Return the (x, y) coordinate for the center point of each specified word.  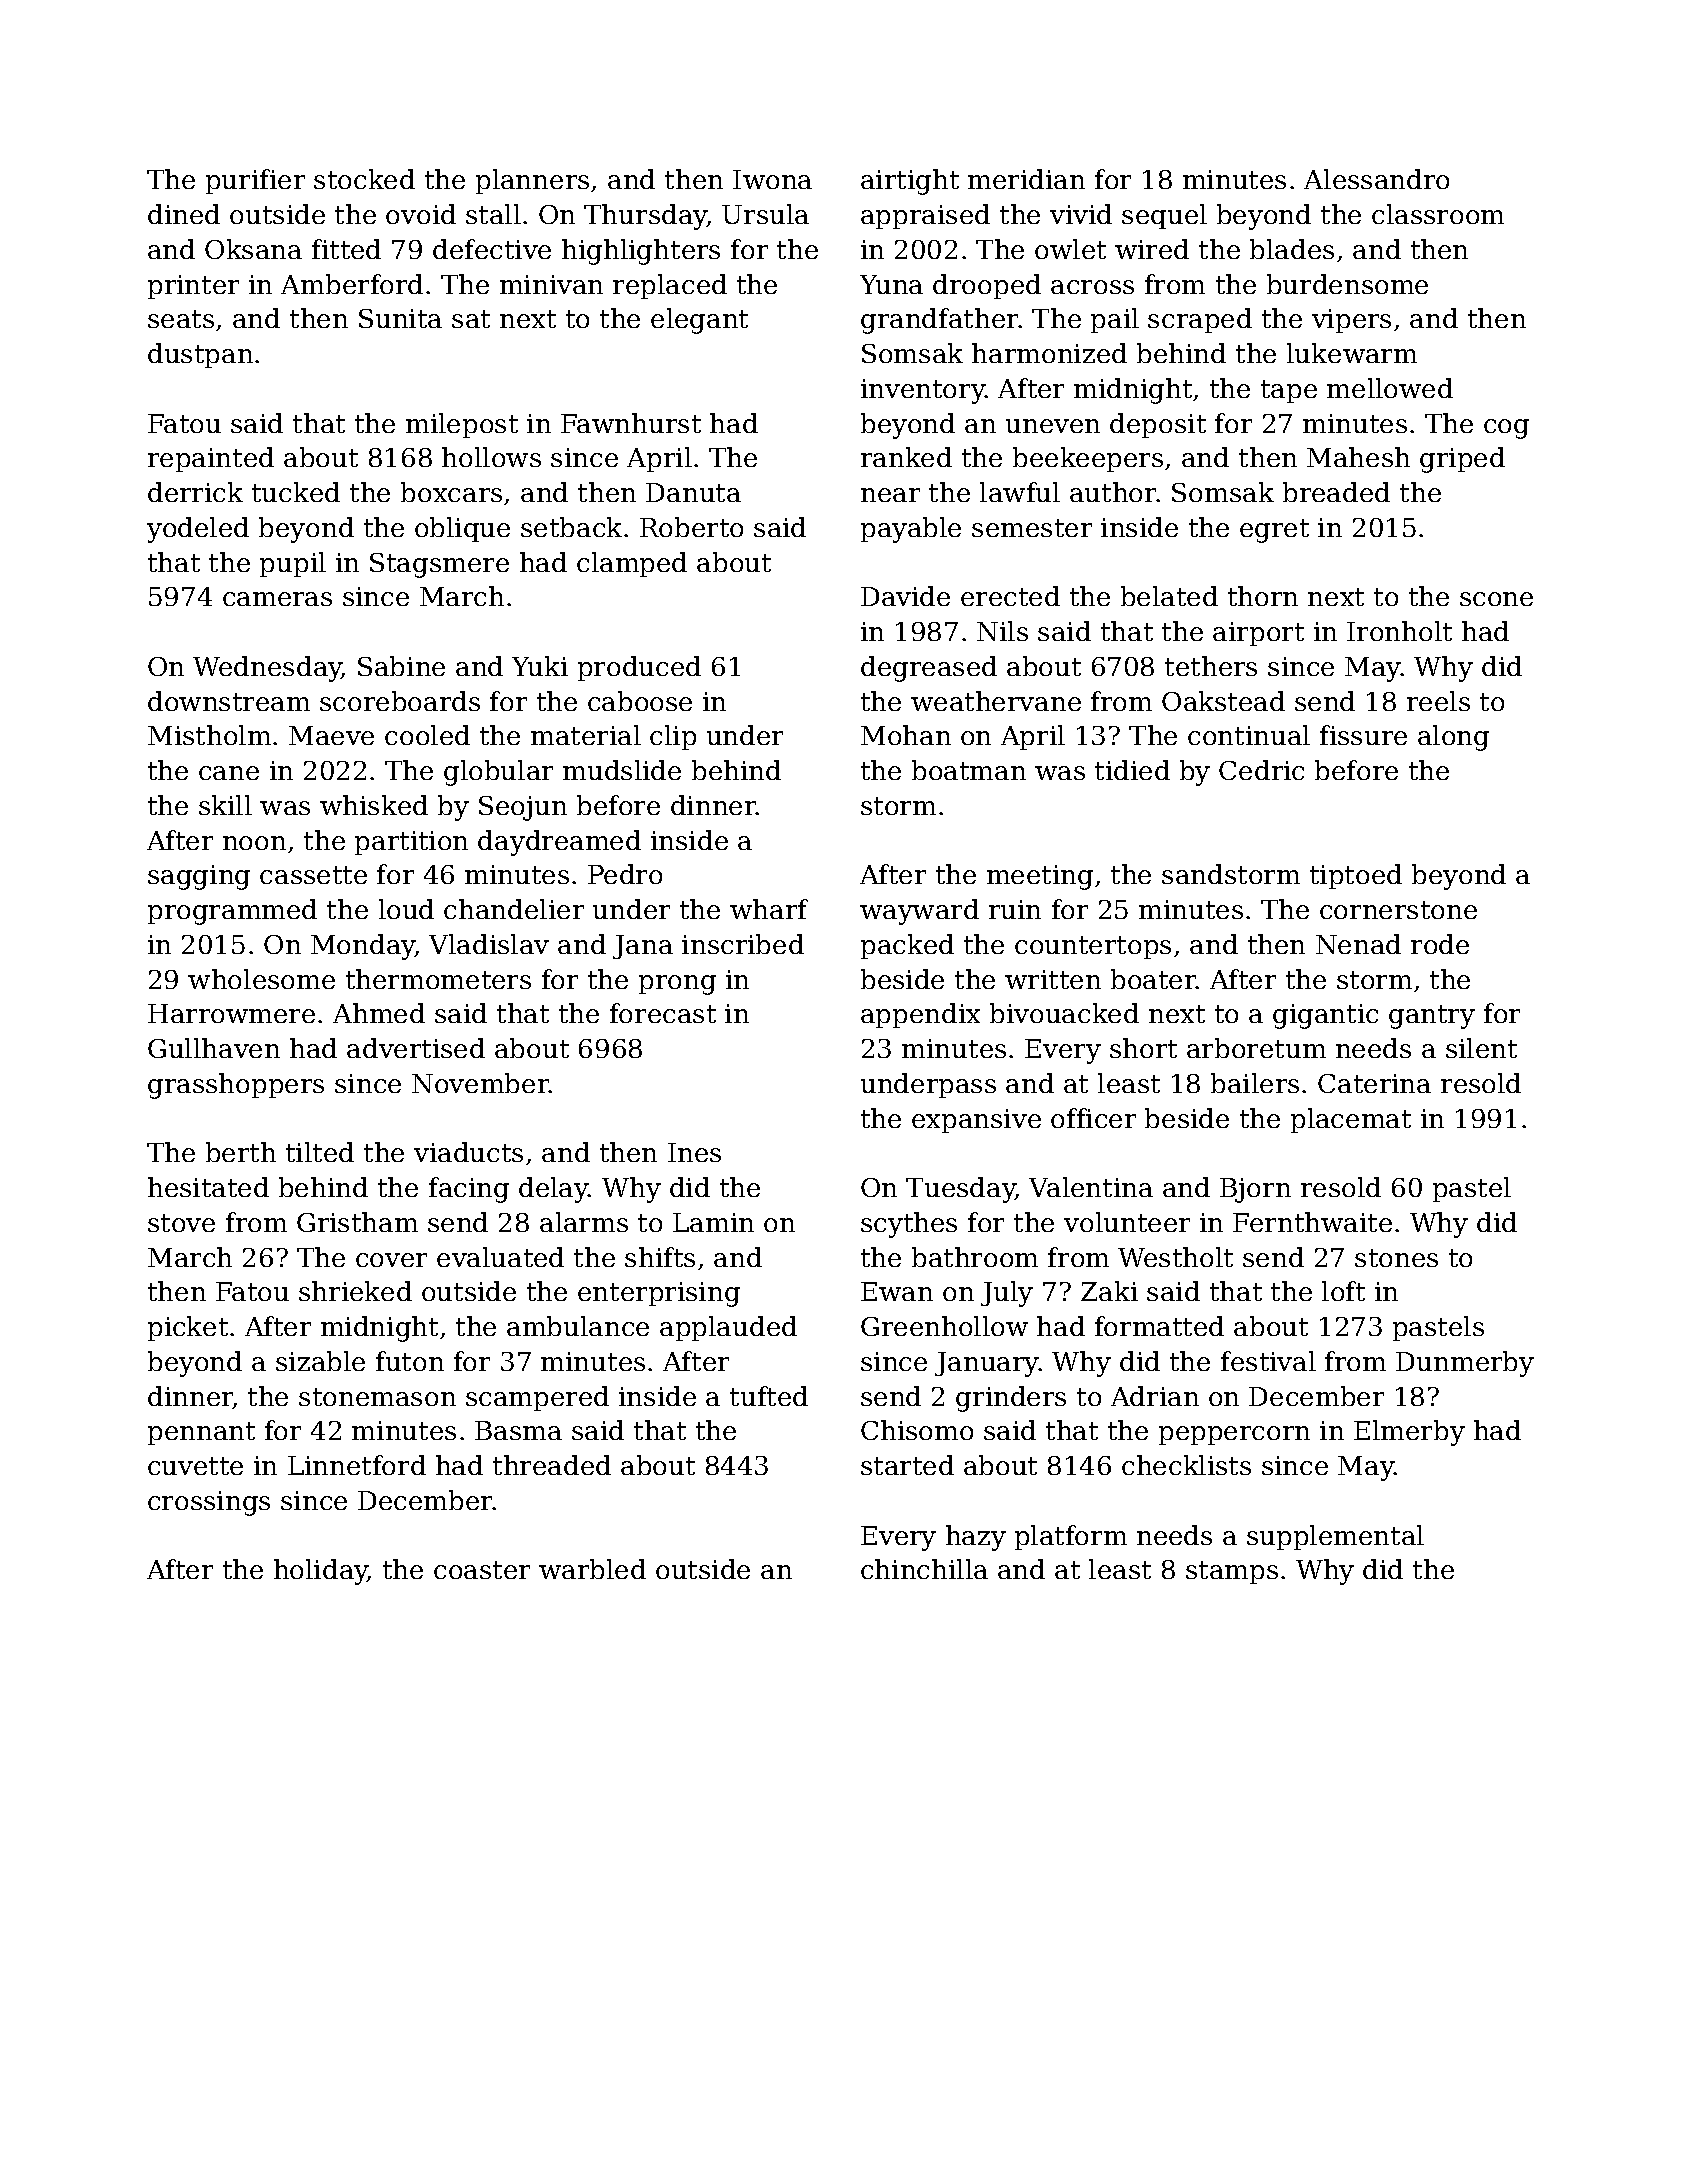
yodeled (198, 530)
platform (1071, 1537)
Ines (694, 1152)
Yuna (891, 284)
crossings (209, 1503)
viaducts (468, 1152)
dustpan (200, 355)
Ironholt (1399, 631)
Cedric (1261, 770)
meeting (1040, 877)
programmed (232, 912)
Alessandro (1376, 179)
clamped (632, 564)
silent (1481, 1048)
